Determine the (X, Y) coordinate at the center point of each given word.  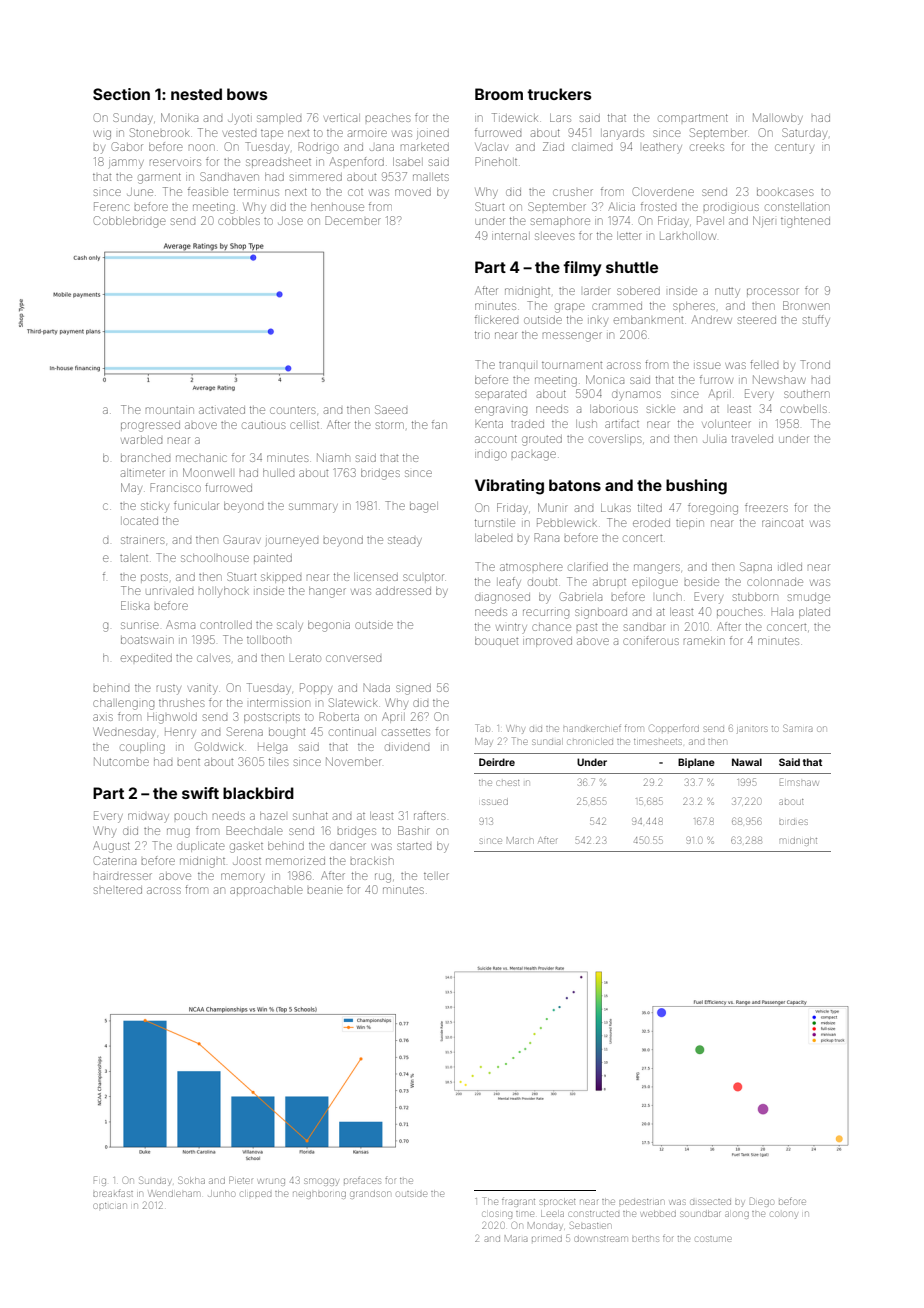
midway (148, 818)
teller (436, 876)
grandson (370, 1195)
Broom (499, 94)
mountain (170, 410)
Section (121, 94)
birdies (793, 822)
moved (413, 192)
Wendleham (174, 1193)
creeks (707, 147)
